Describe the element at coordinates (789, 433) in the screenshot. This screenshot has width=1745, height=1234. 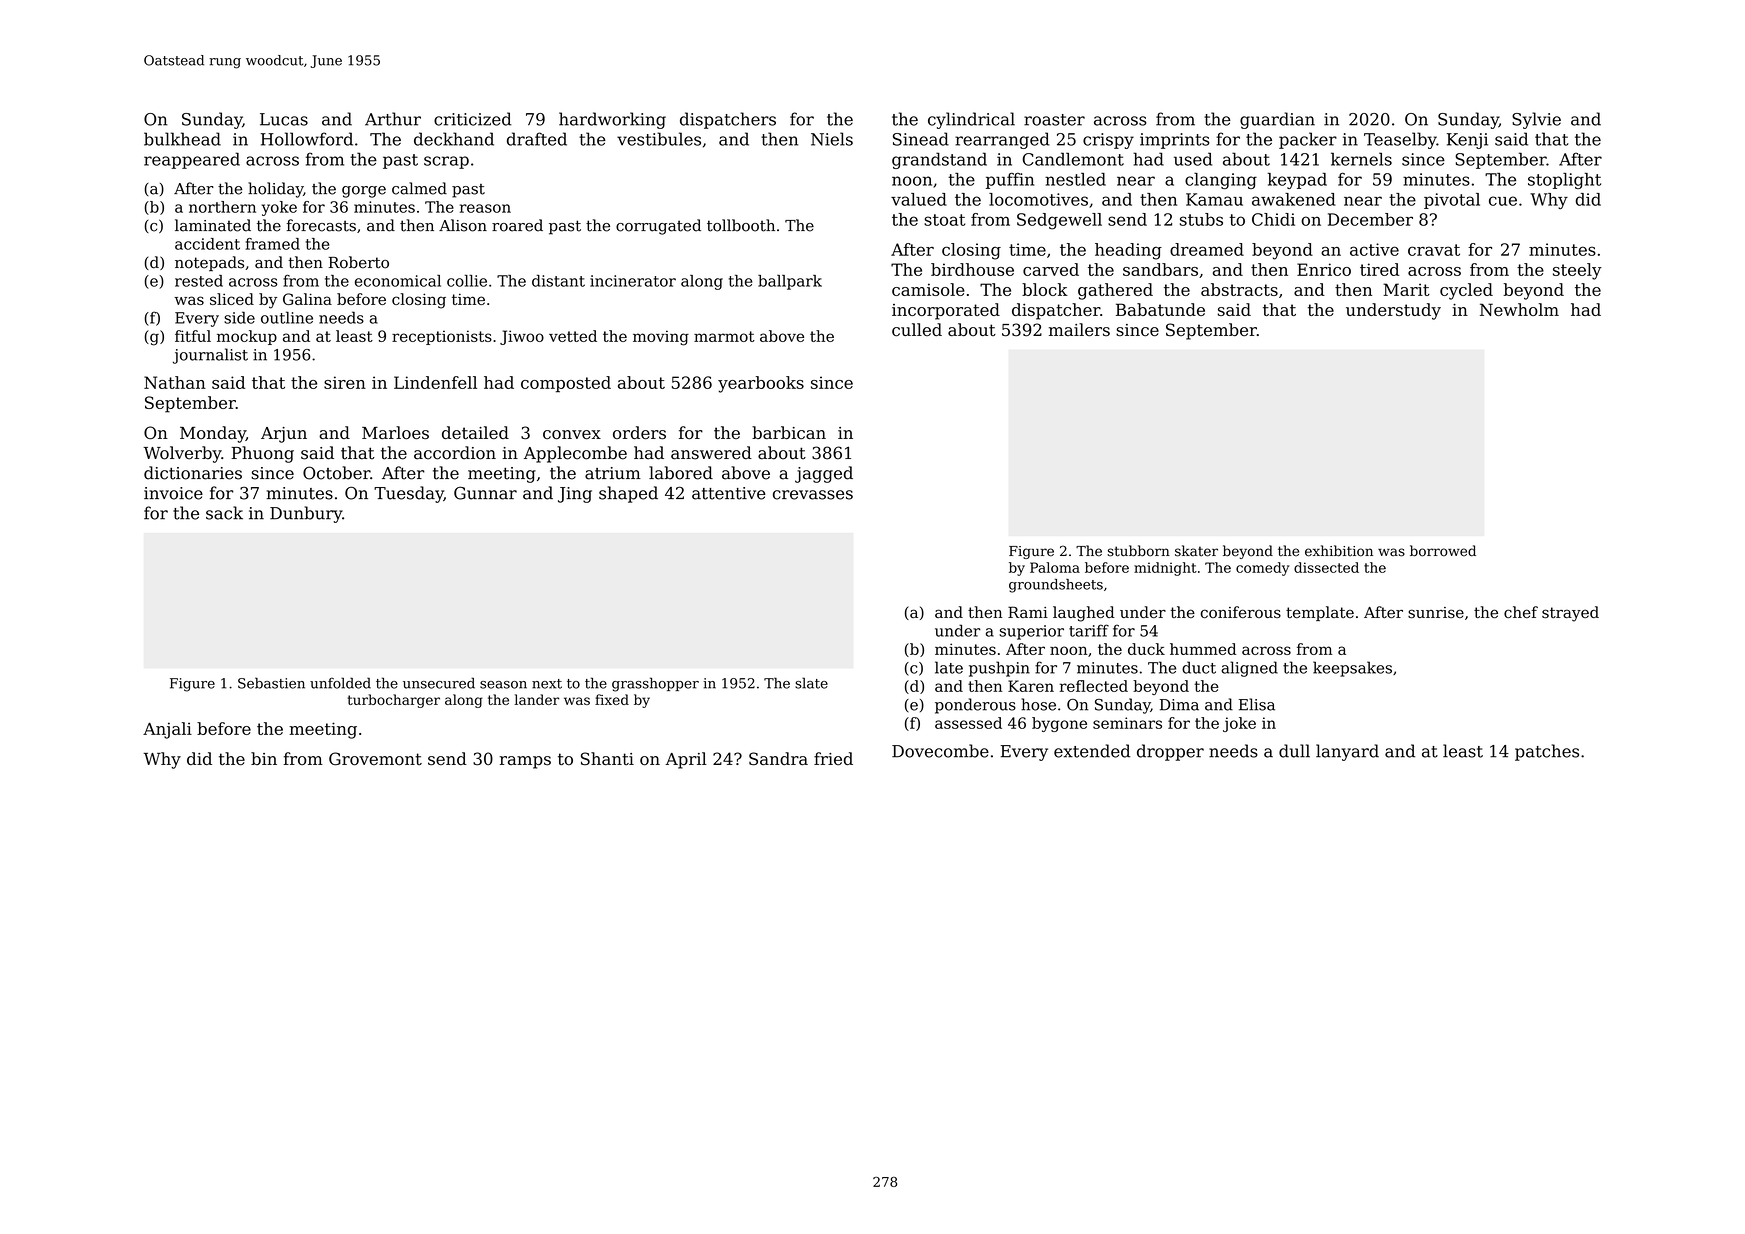
I see `barbican` at that location.
